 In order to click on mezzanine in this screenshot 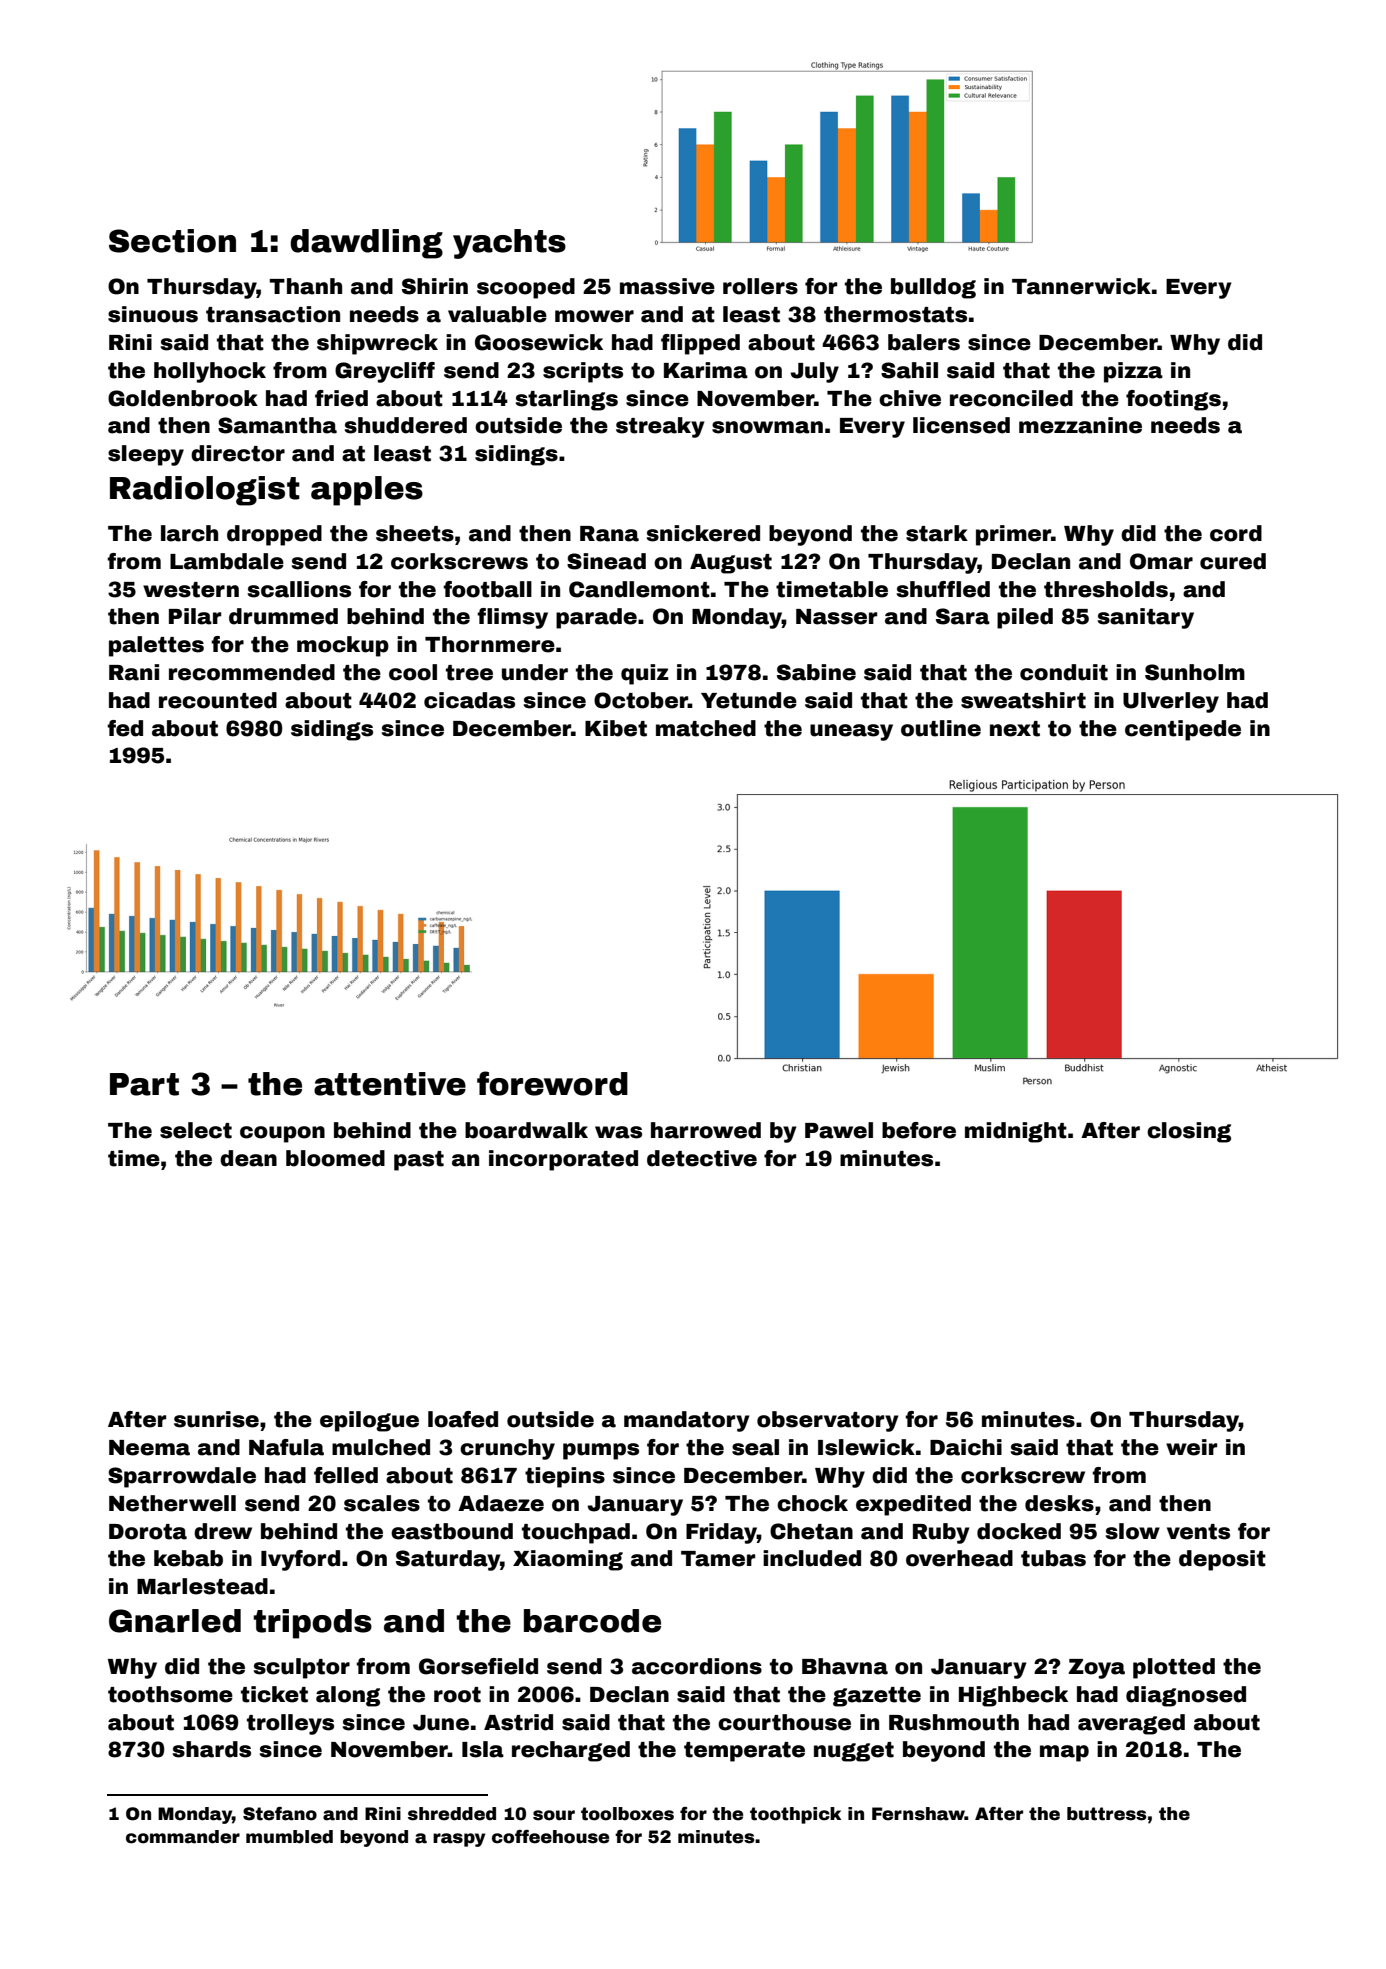, I will do `click(1080, 425)`.
